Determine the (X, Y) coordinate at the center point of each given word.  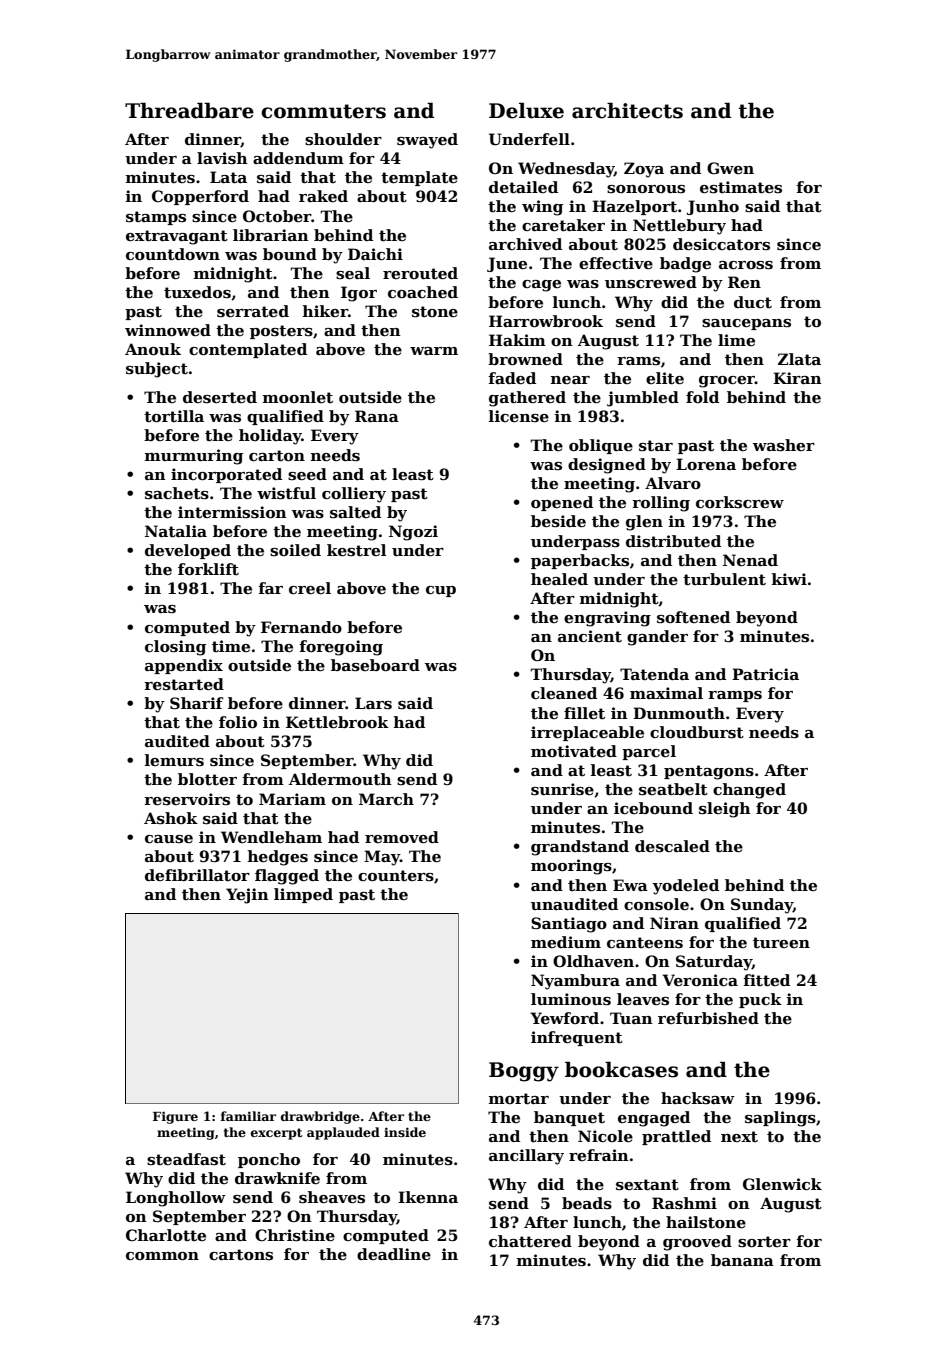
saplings (780, 1119)
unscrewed (651, 282)
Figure (175, 1117)
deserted (220, 397)
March (386, 799)
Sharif (196, 703)
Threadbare (189, 110)
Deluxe (526, 110)
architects (627, 110)
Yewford (564, 1018)
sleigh (725, 810)
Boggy (524, 1072)
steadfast (186, 1159)
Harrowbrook (546, 321)
